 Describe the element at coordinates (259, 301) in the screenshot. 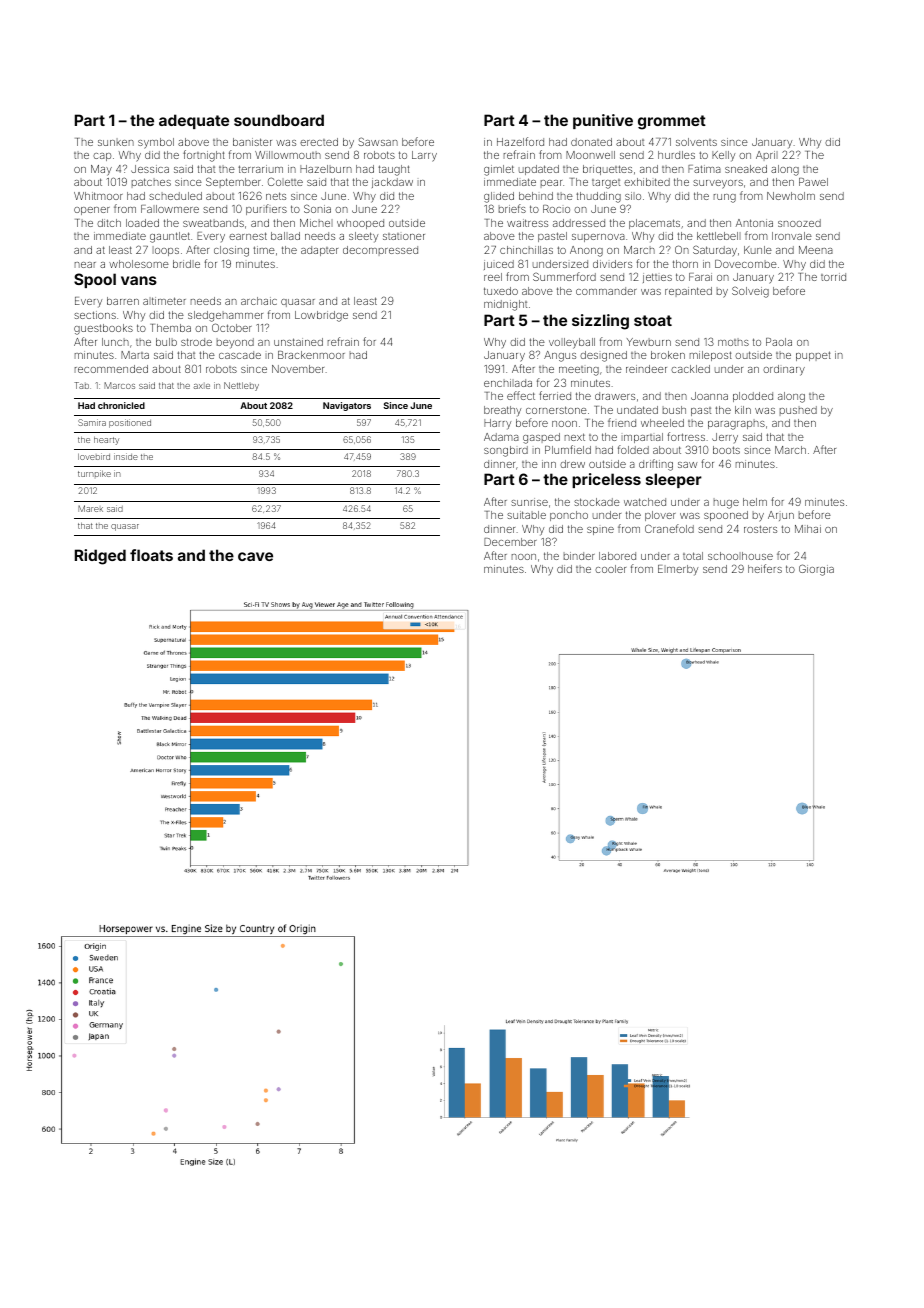

I see `archaic` at that location.
